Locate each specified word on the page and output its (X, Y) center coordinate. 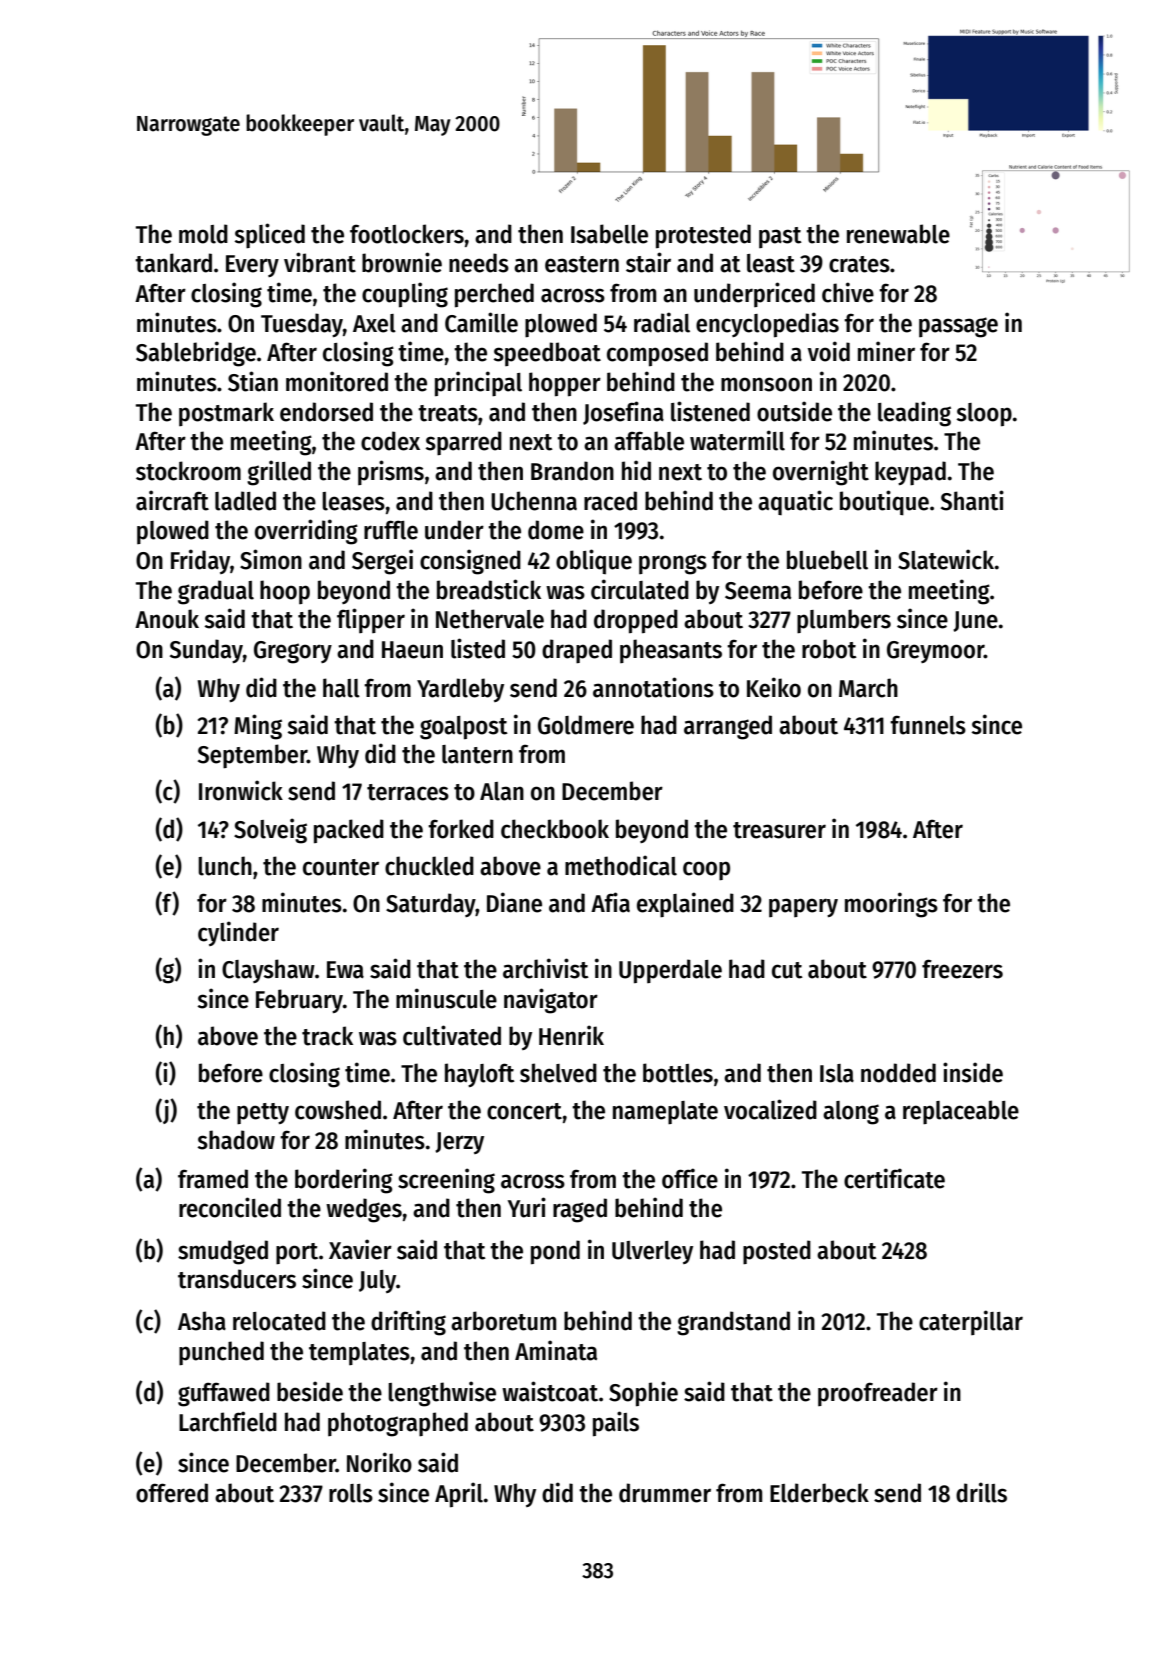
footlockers (407, 234)
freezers (962, 969)
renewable (898, 234)
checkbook (555, 829)
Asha (202, 1321)
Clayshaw (268, 971)
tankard (173, 263)
